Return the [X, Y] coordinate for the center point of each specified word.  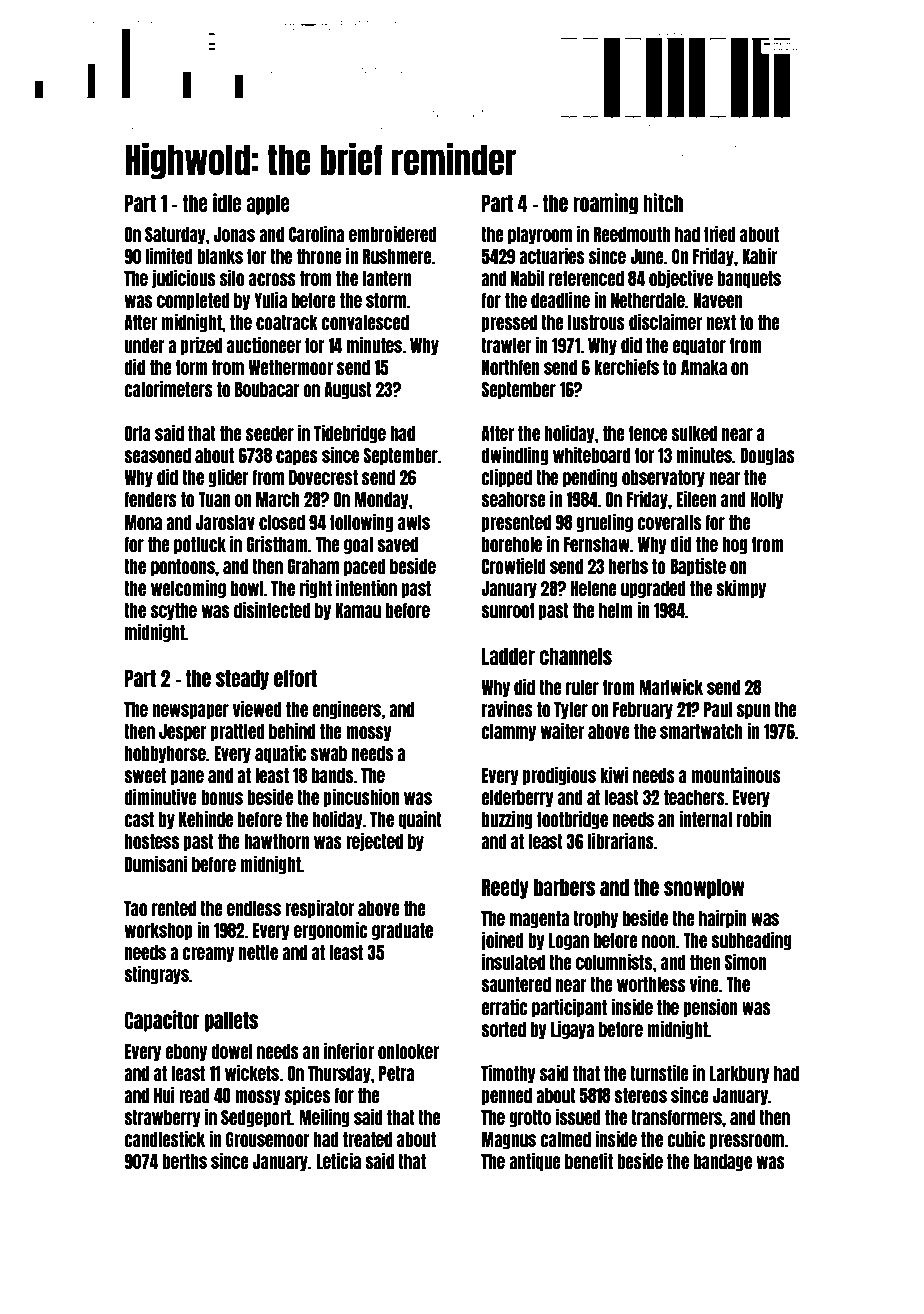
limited [169, 256]
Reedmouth [632, 234]
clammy [508, 732]
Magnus [509, 1140]
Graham [313, 566]
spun [753, 711]
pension [711, 1008]
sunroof [507, 610]
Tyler [571, 710]
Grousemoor [267, 1139]
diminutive [161, 797]
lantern [387, 278]
